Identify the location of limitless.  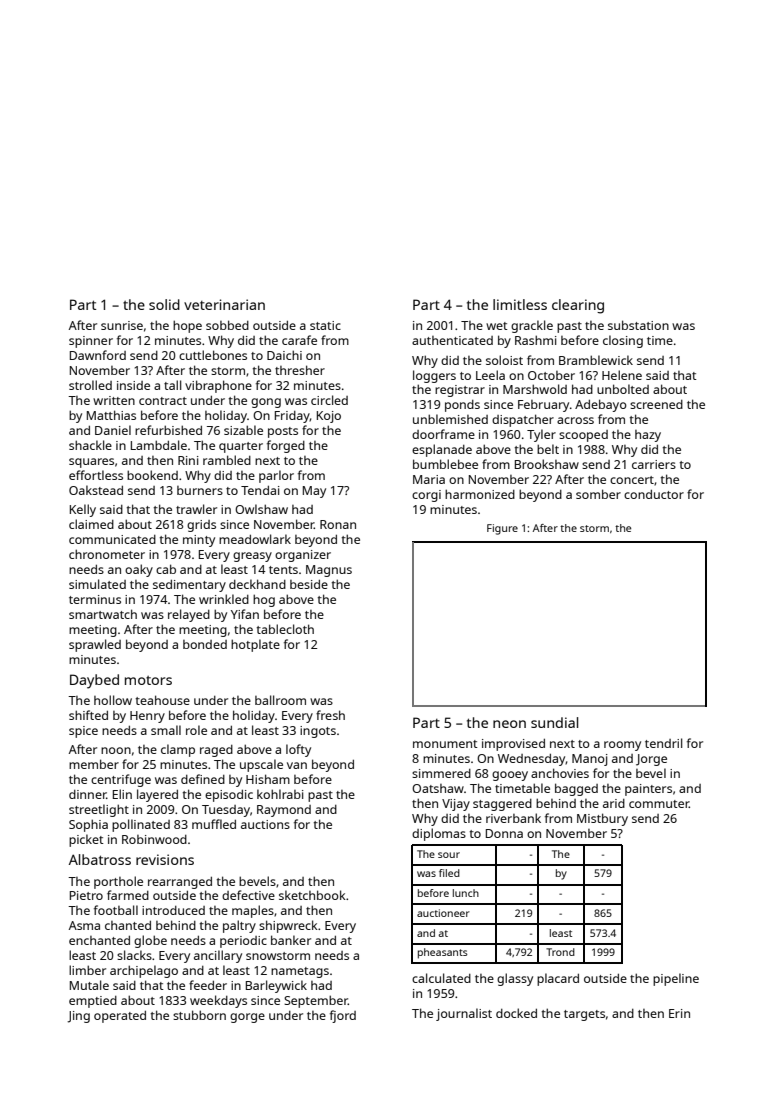
(520, 304).
